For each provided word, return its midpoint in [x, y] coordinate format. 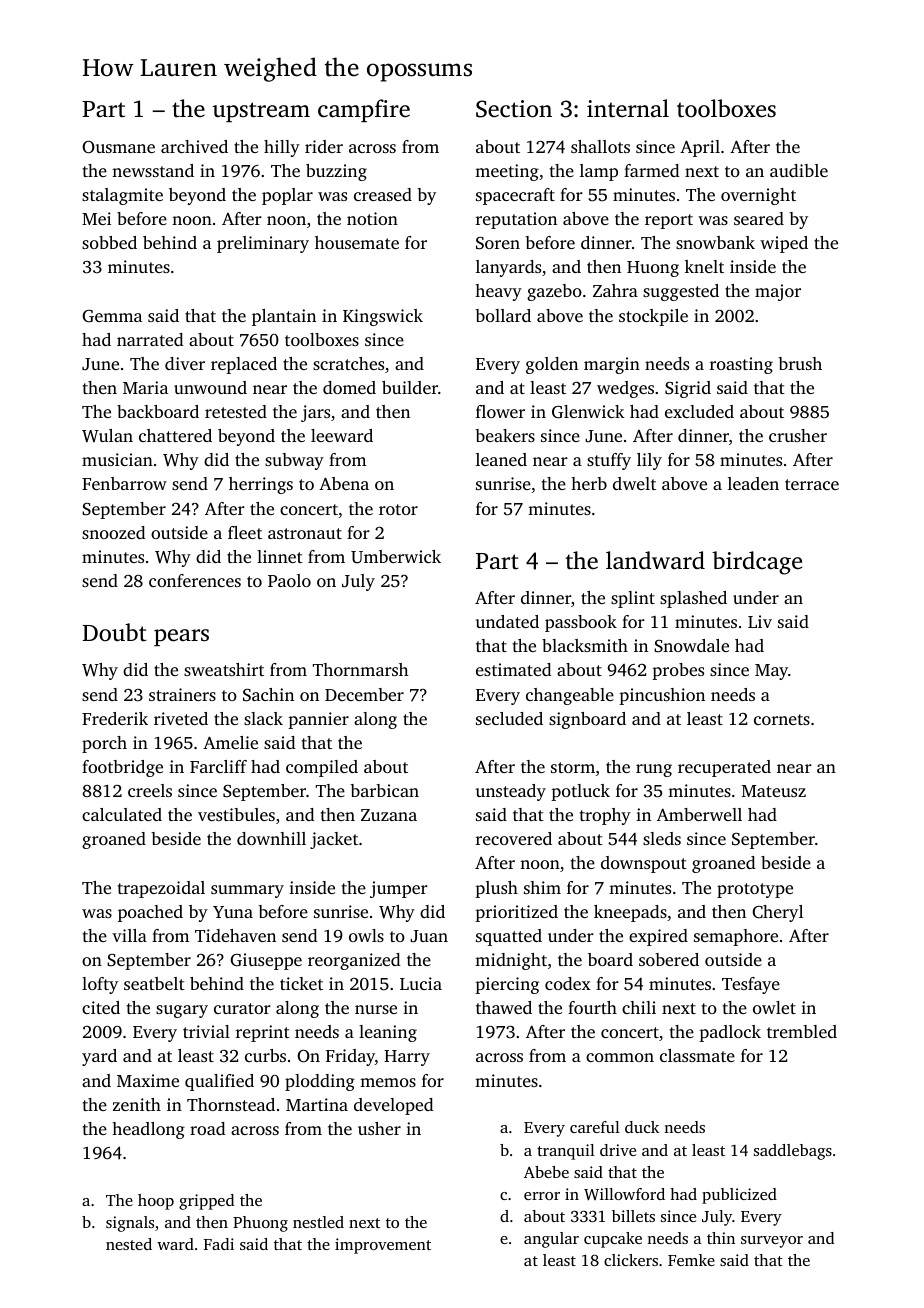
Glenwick [588, 412]
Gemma [112, 316]
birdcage [757, 563]
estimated [514, 669]
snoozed [114, 532]
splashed [693, 599]
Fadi [219, 1244]
